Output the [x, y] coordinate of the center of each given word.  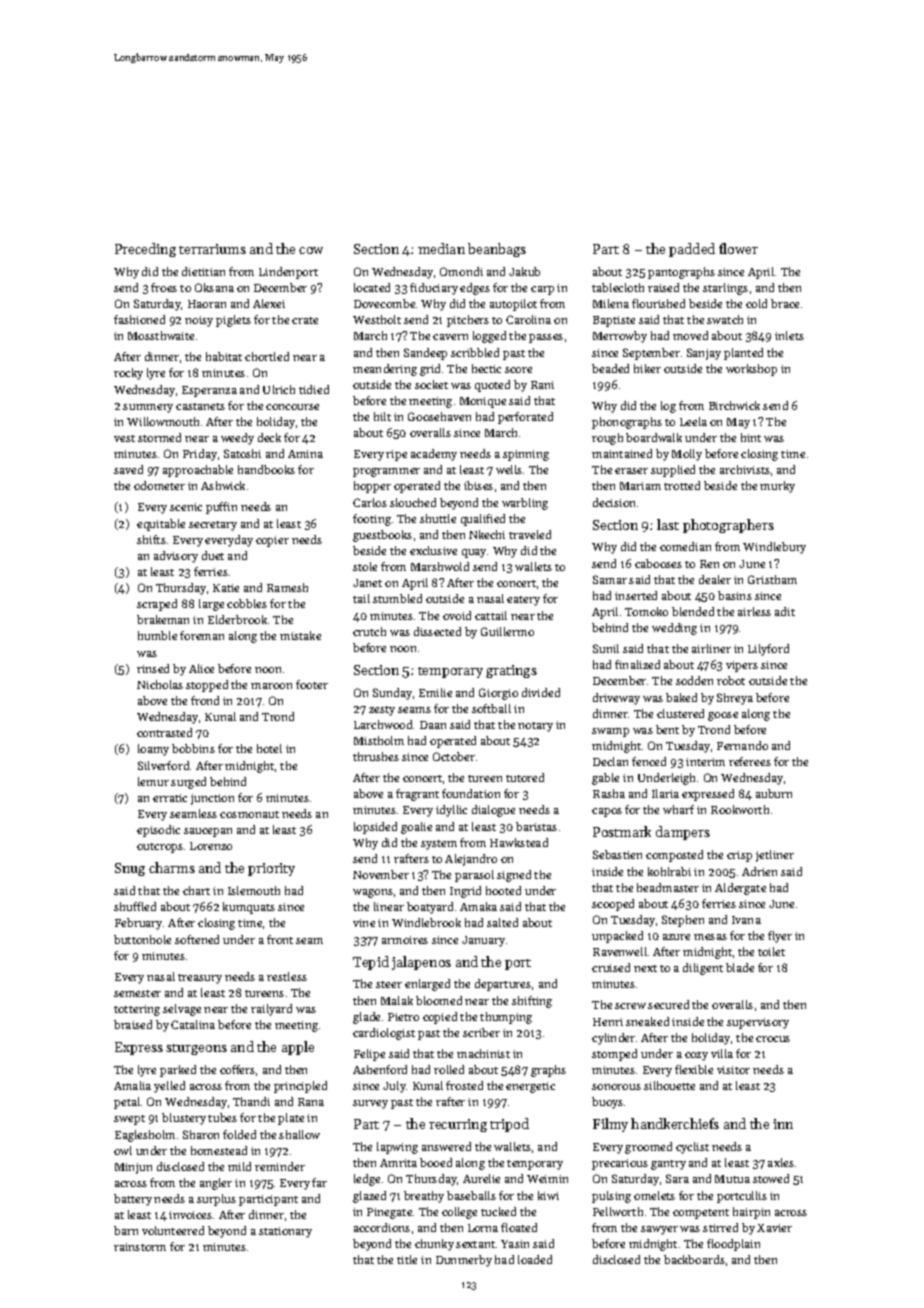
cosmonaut [249, 814]
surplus [216, 1200]
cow [311, 250]
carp [542, 290]
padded [692, 250]
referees [750, 761]
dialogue [493, 811]
